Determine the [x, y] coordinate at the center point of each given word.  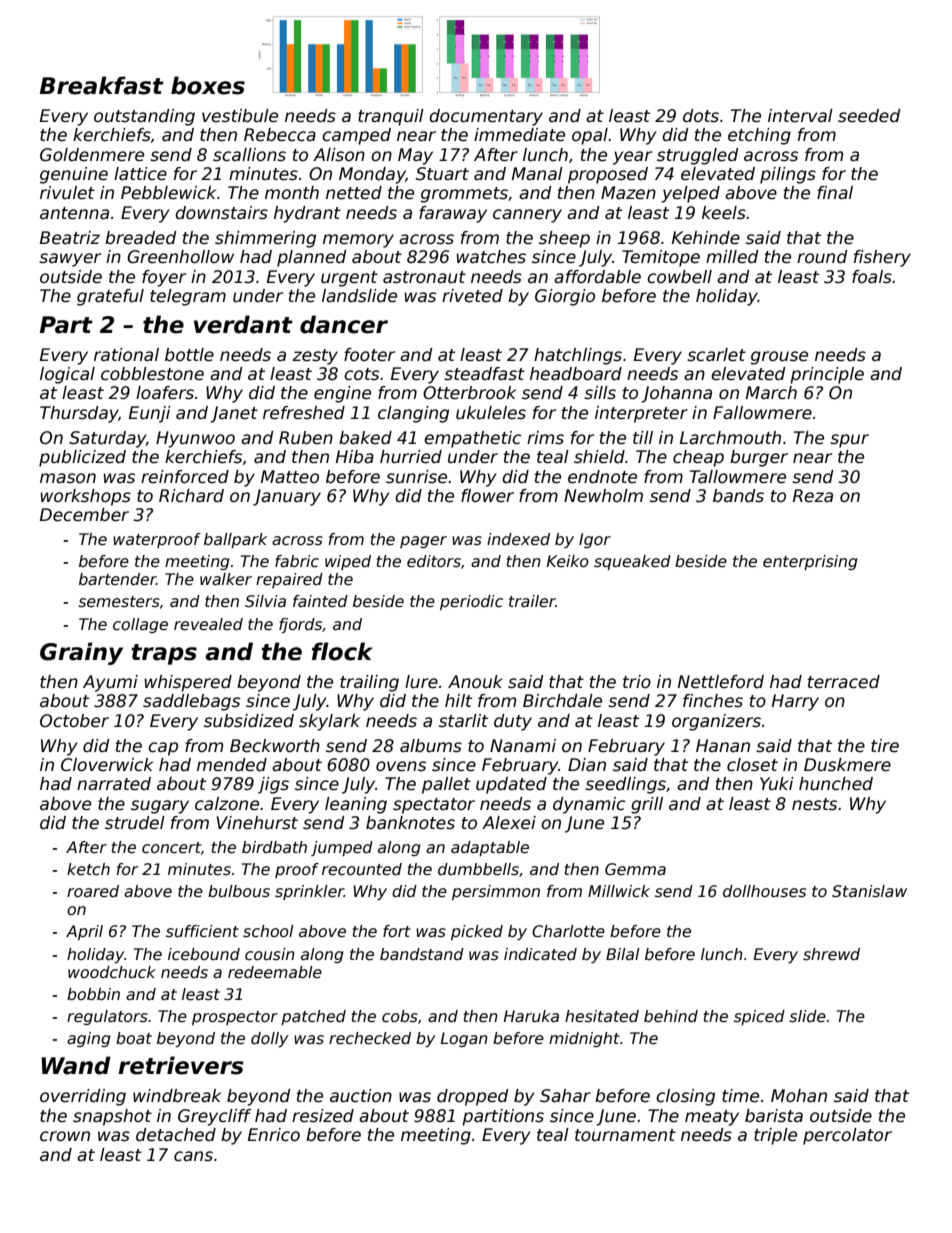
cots [361, 374]
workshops [85, 497]
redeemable [275, 972]
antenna [74, 213]
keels [724, 213]
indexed [518, 539]
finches [713, 701]
